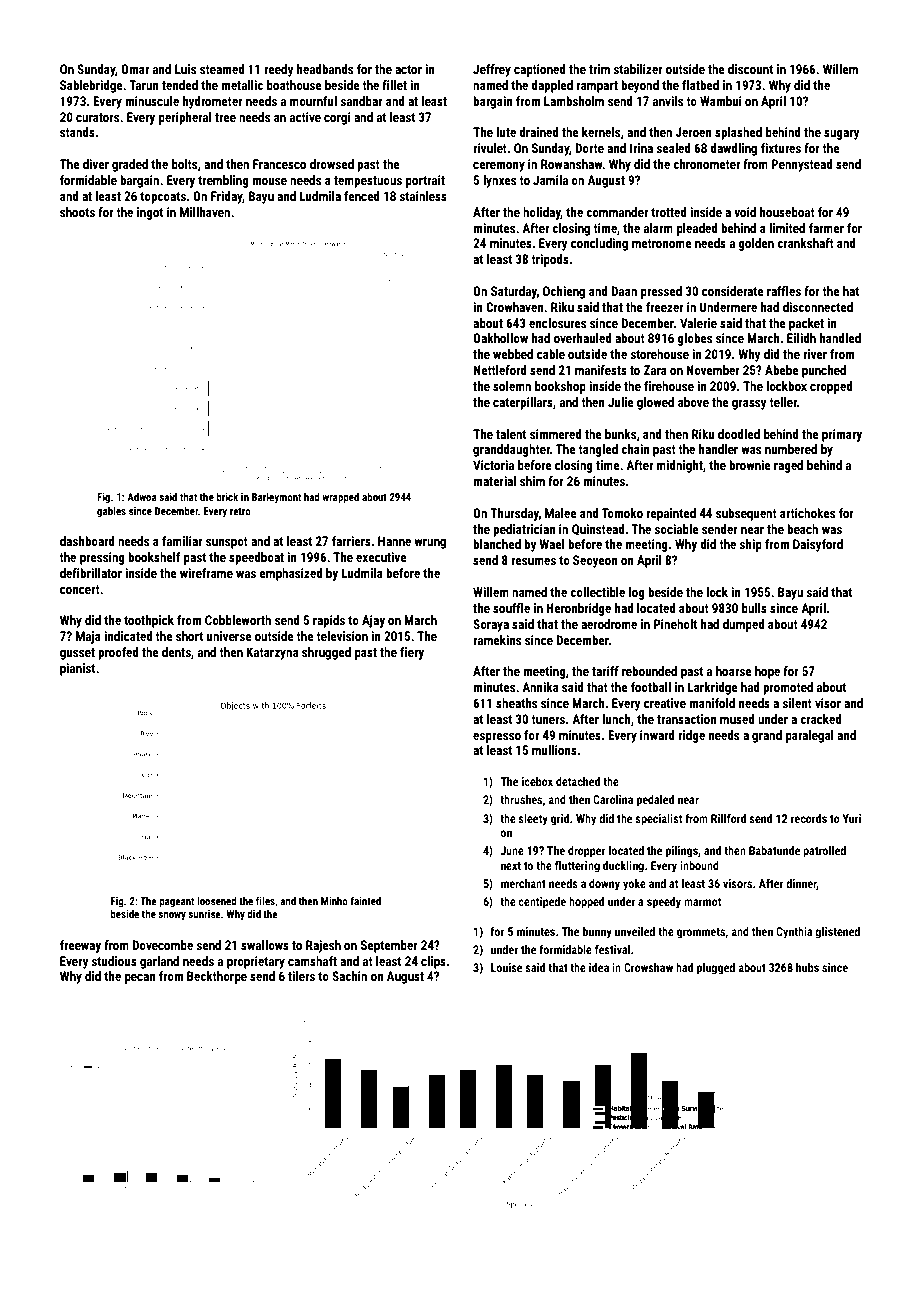 This screenshot has height=1308, width=924. I want to click on ingot, so click(150, 213).
